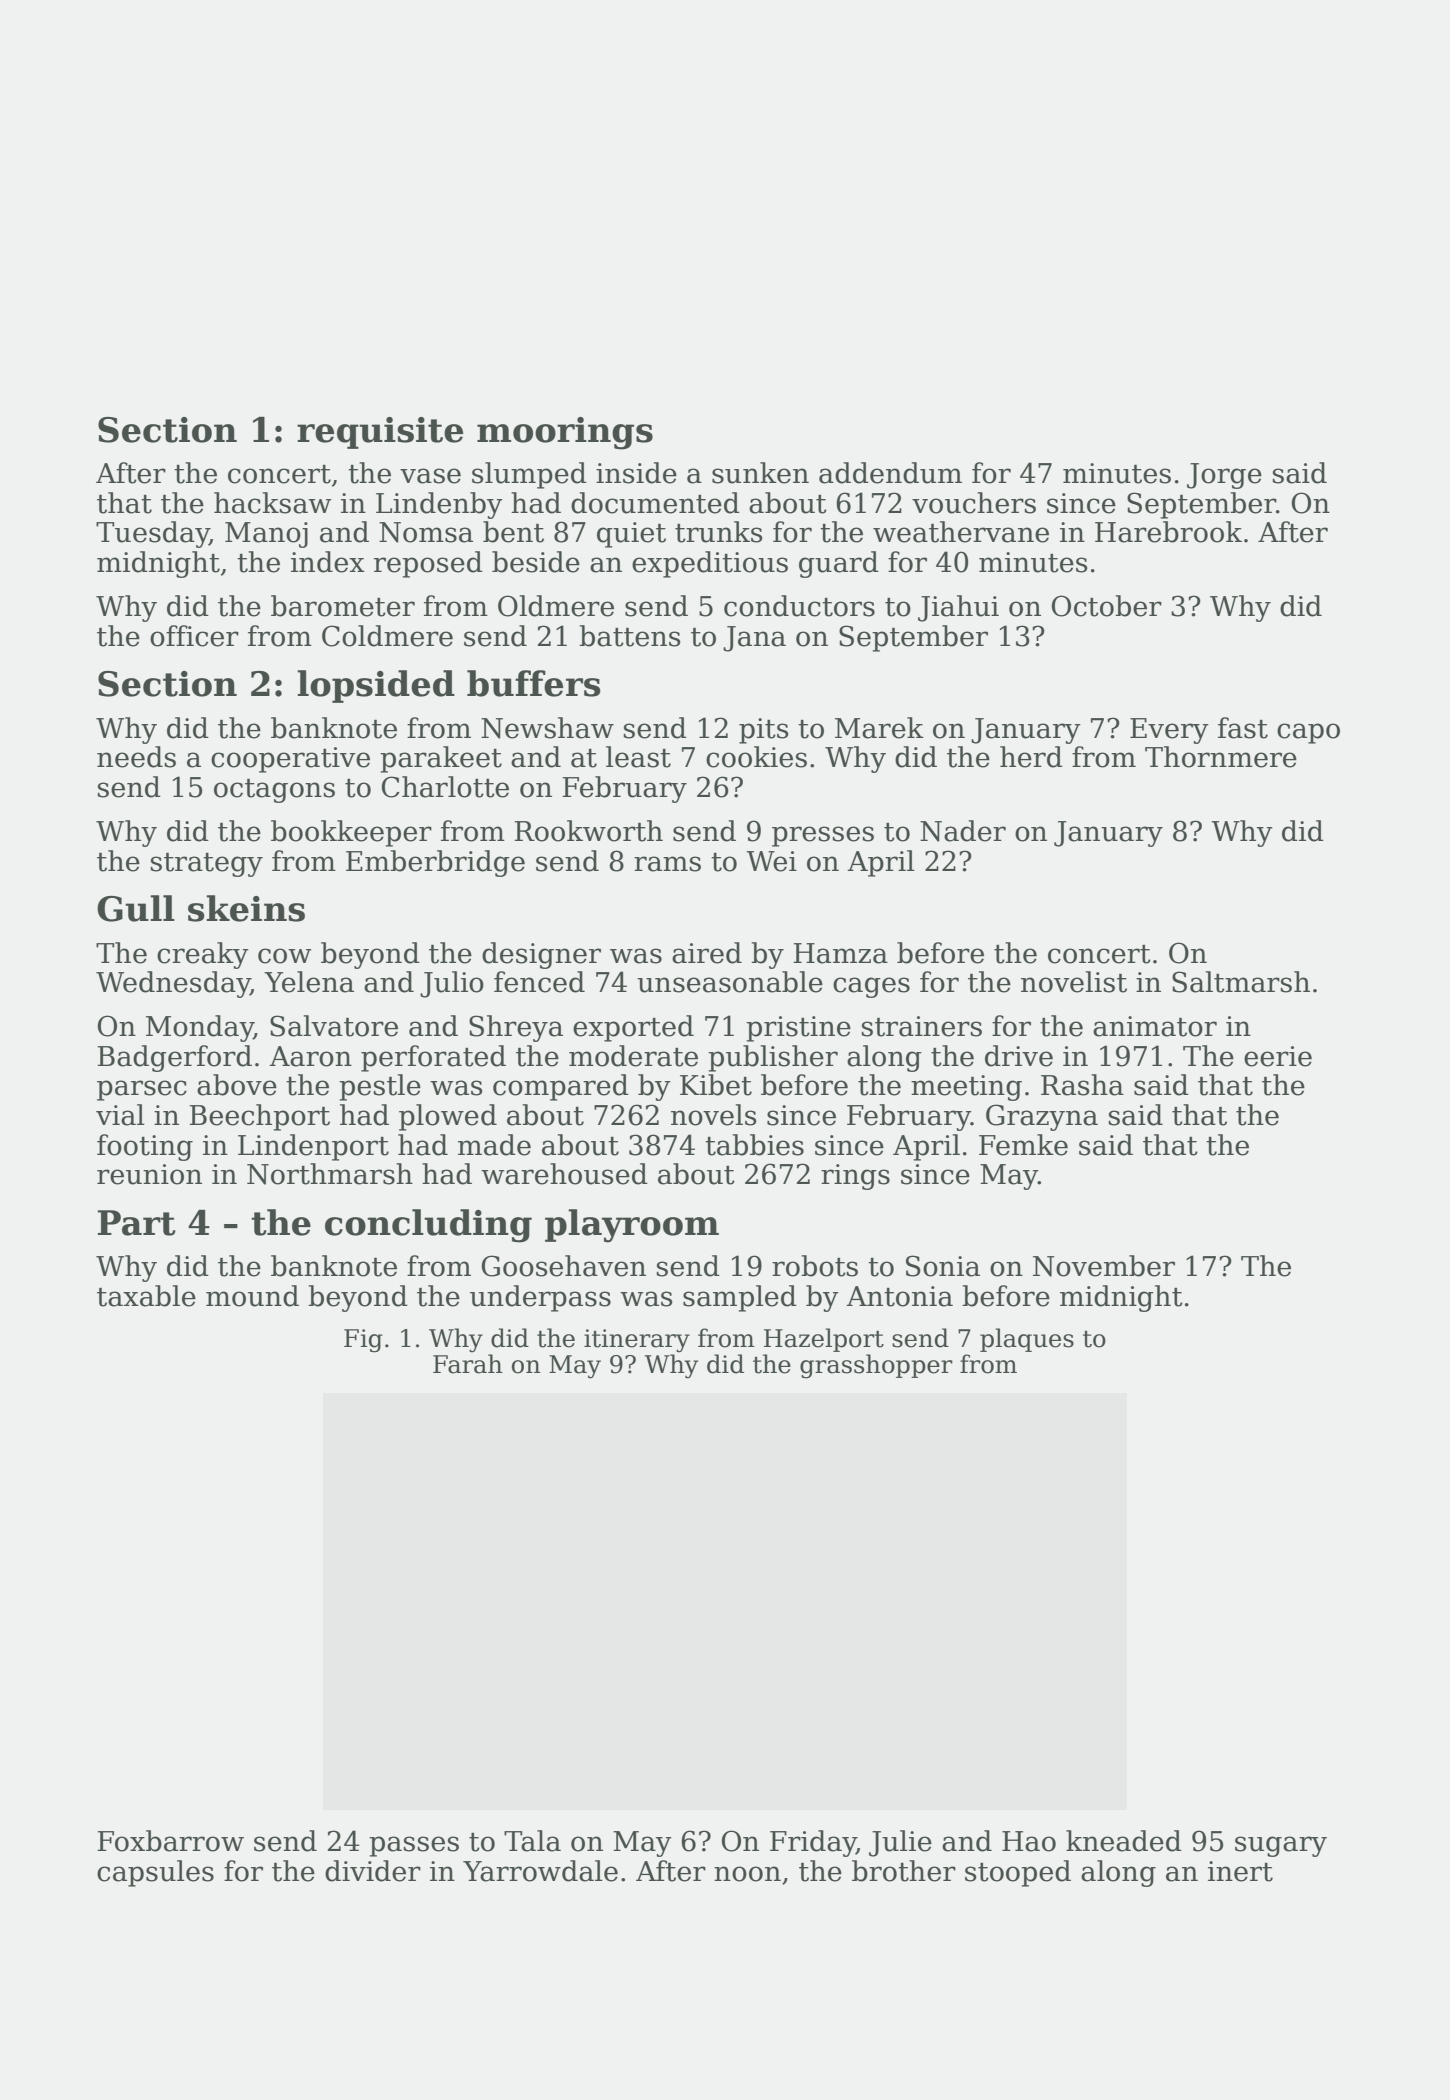  I want to click on grasshopper, so click(876, 1366).
